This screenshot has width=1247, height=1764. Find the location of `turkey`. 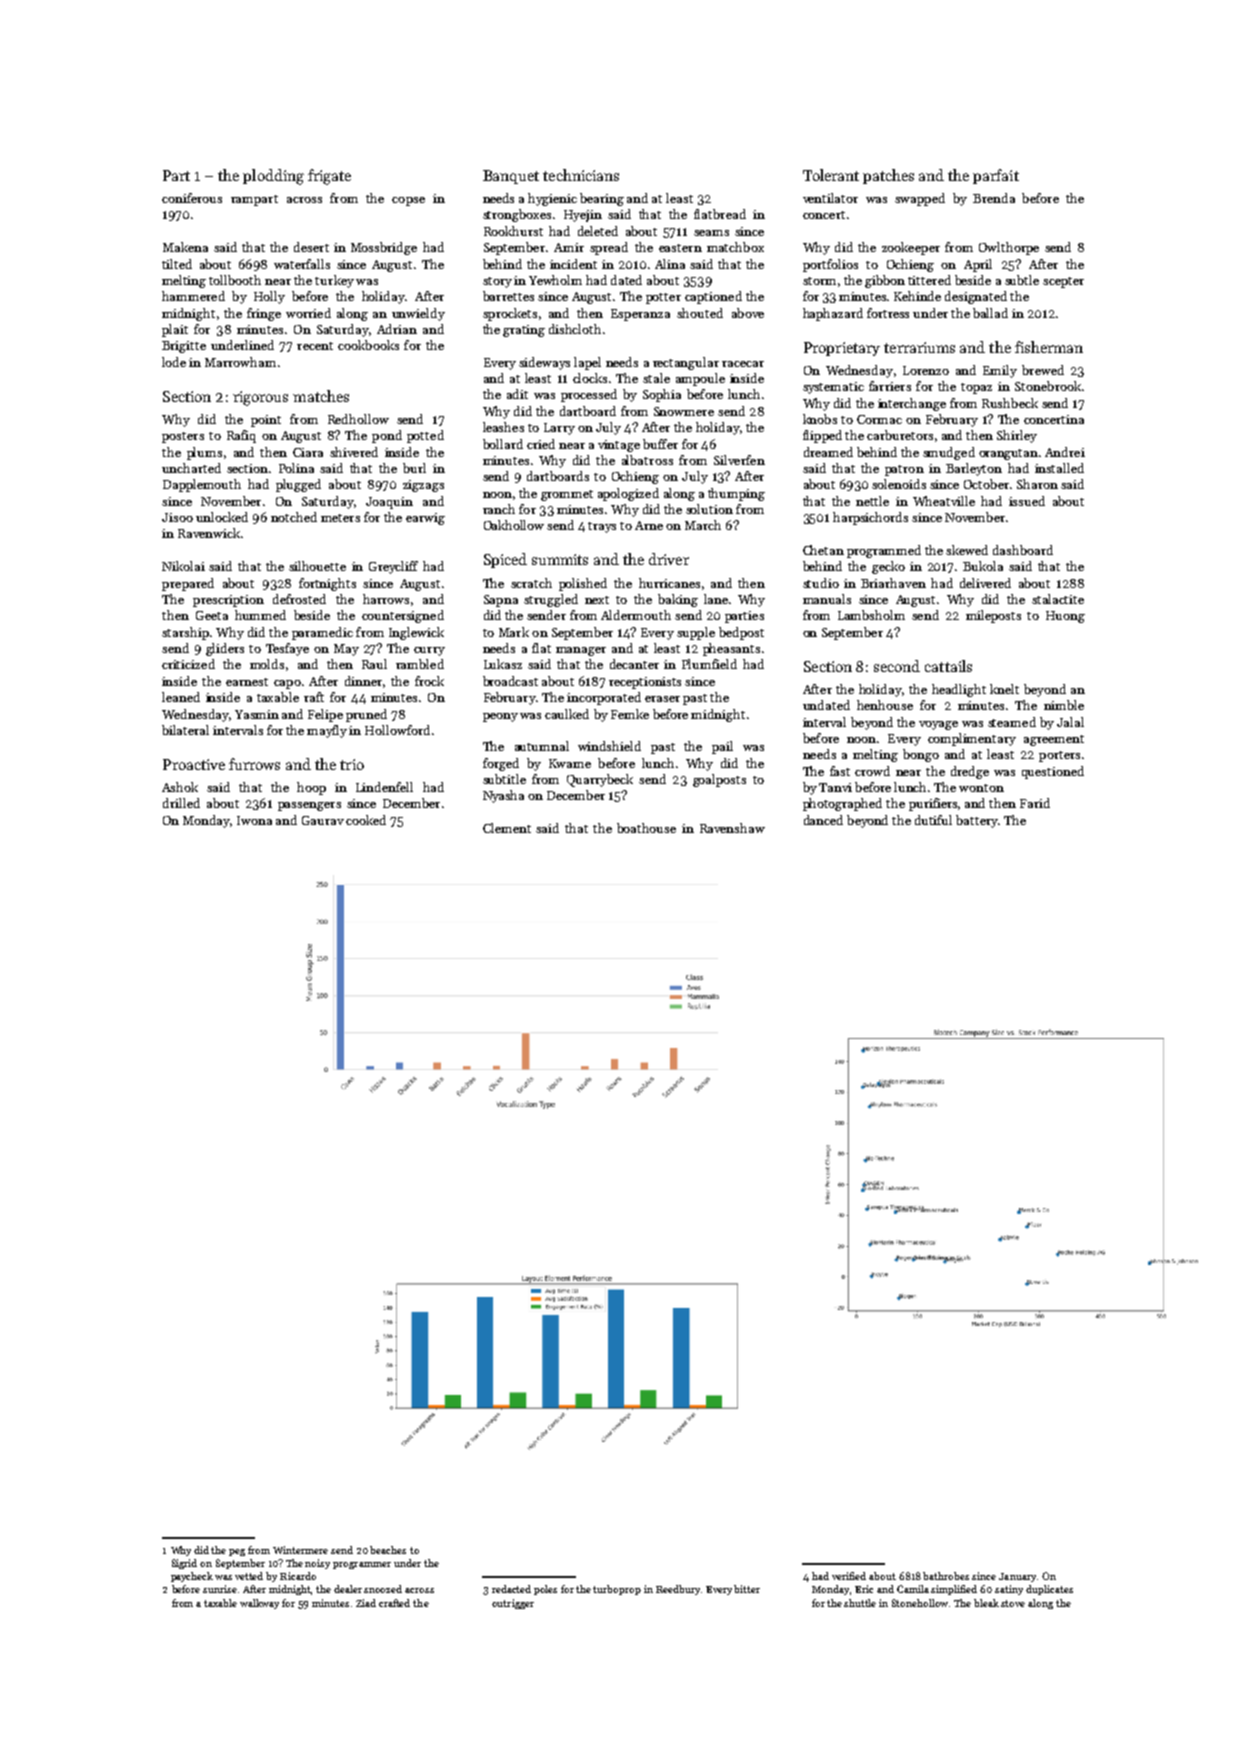

turkey is located at coordinates (334, 281).
